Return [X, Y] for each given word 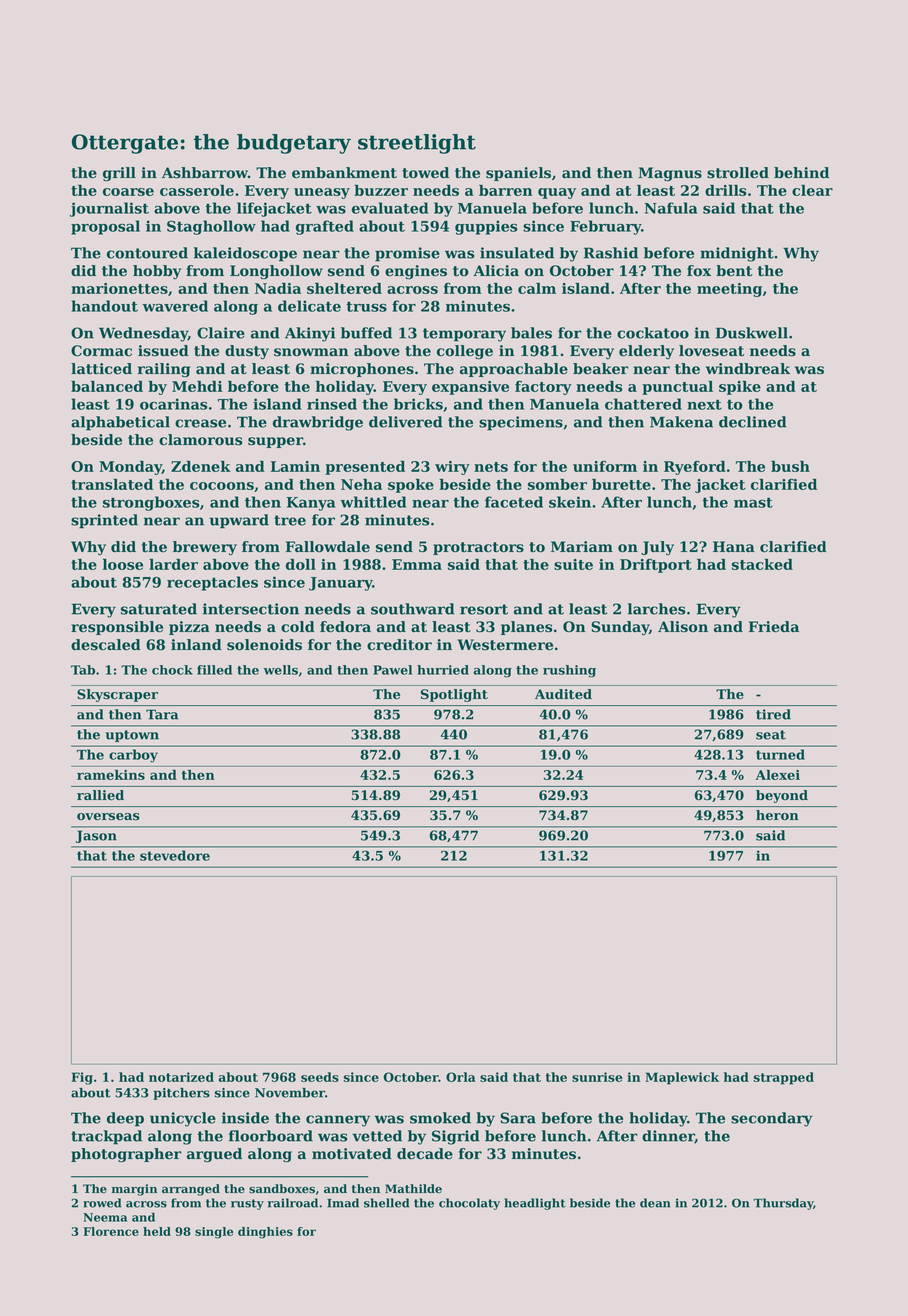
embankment [344, 173]
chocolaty [469, 1204]
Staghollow [211, 227]
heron [777, 815]
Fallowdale [328, 547]
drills [726, 190]
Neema [105, 1217]
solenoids [264, 645]
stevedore [175, 855]
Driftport [656, 566]
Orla [461, 1077]
